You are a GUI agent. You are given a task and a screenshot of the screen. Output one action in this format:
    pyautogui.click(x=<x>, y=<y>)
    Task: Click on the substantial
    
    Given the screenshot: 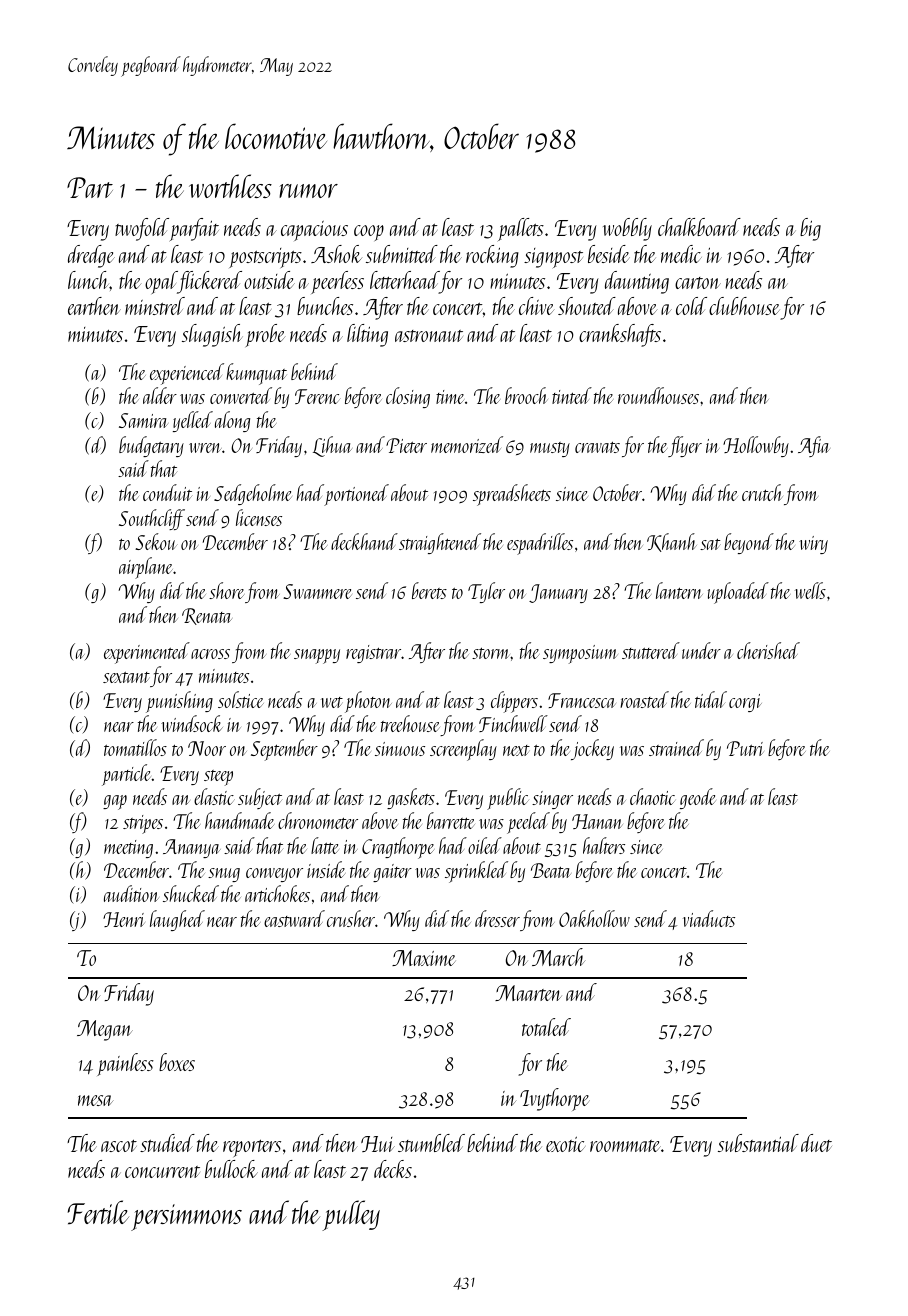 What is the action you would take?
    pyautogui.click(x=758, y=1143)
